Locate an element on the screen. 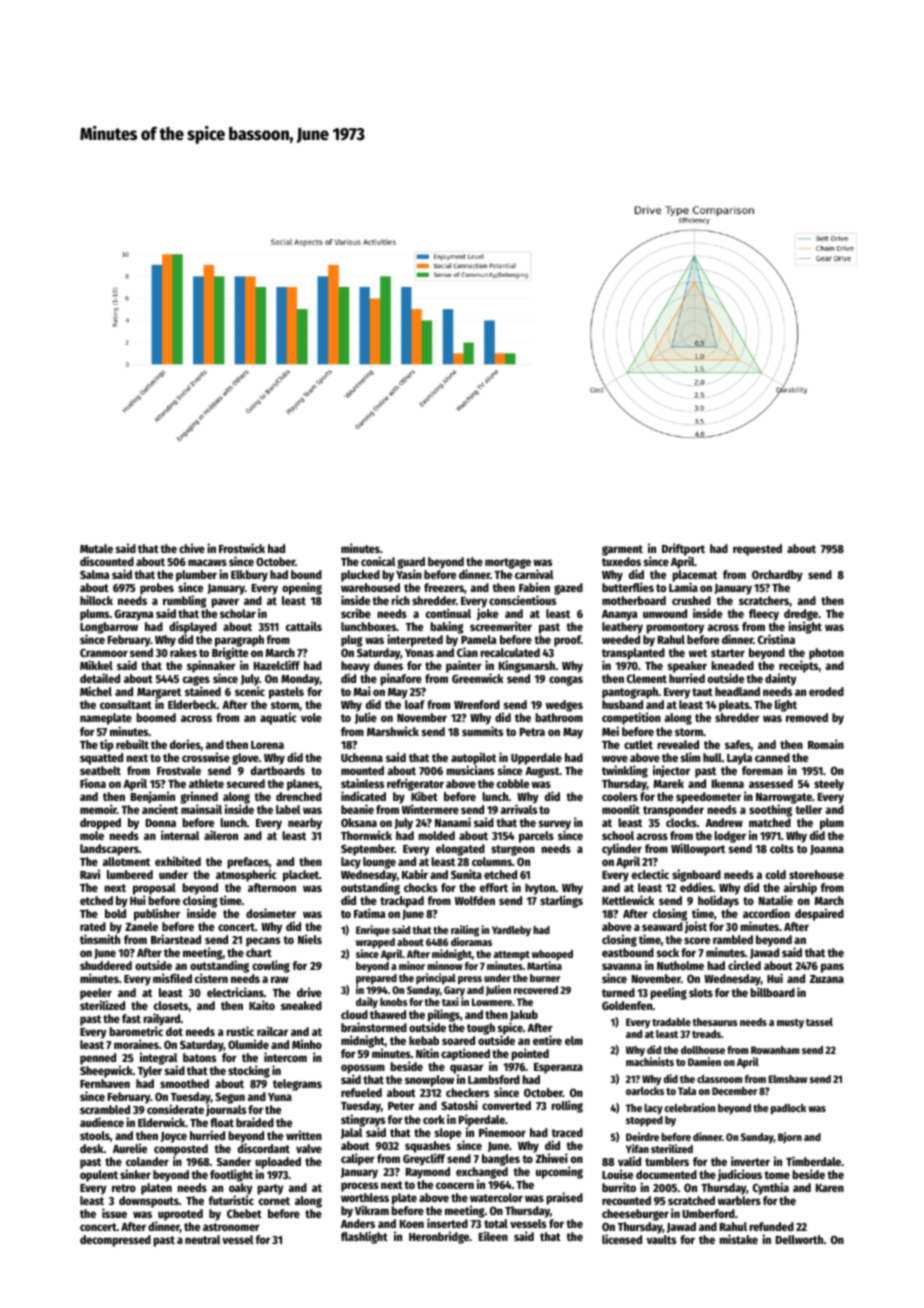 This screenshot has width=924, height=1308. Frostwick is located at coordinates (242, 548).
